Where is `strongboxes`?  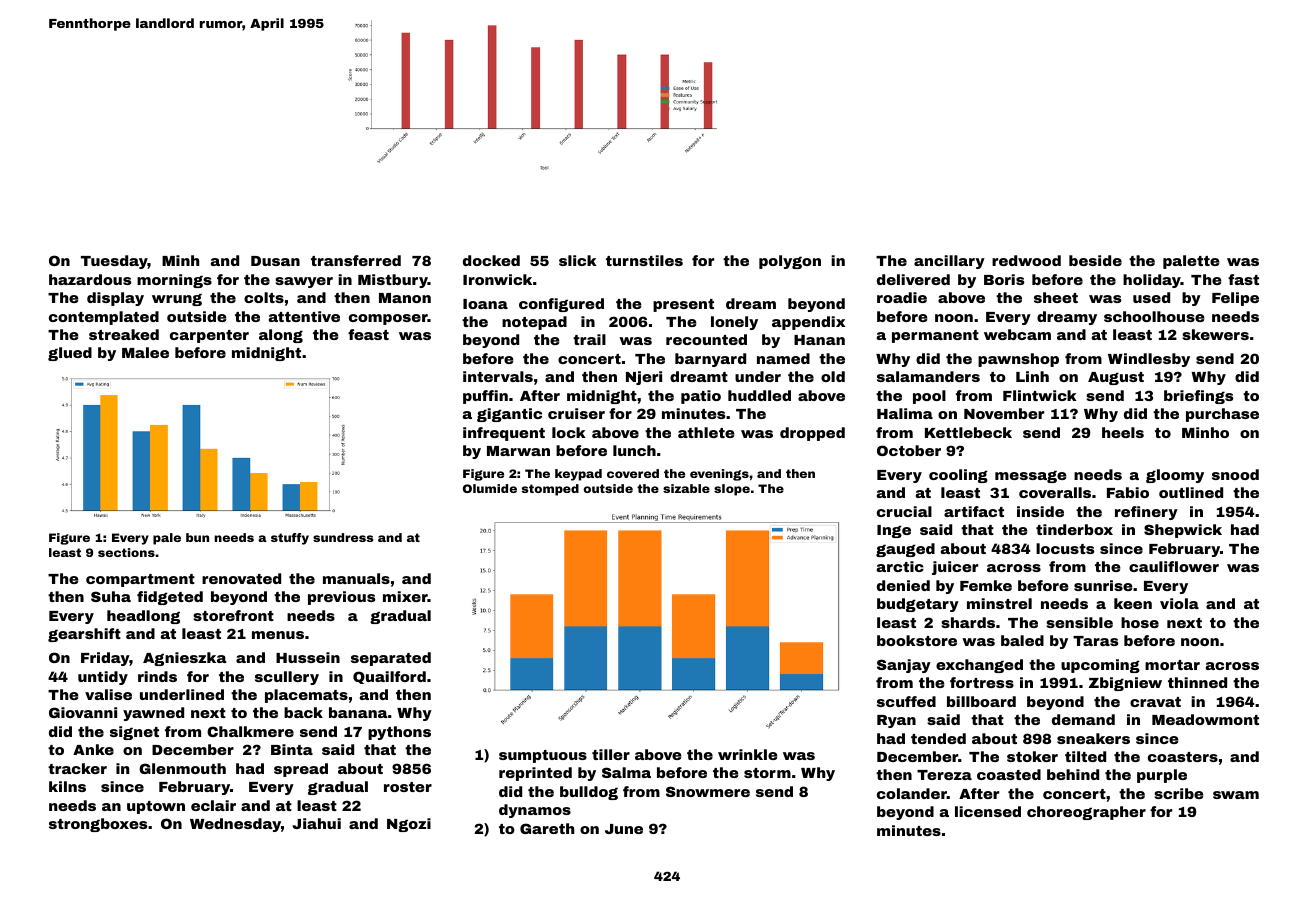
strongboxes is located at coordinates (98, 825).
